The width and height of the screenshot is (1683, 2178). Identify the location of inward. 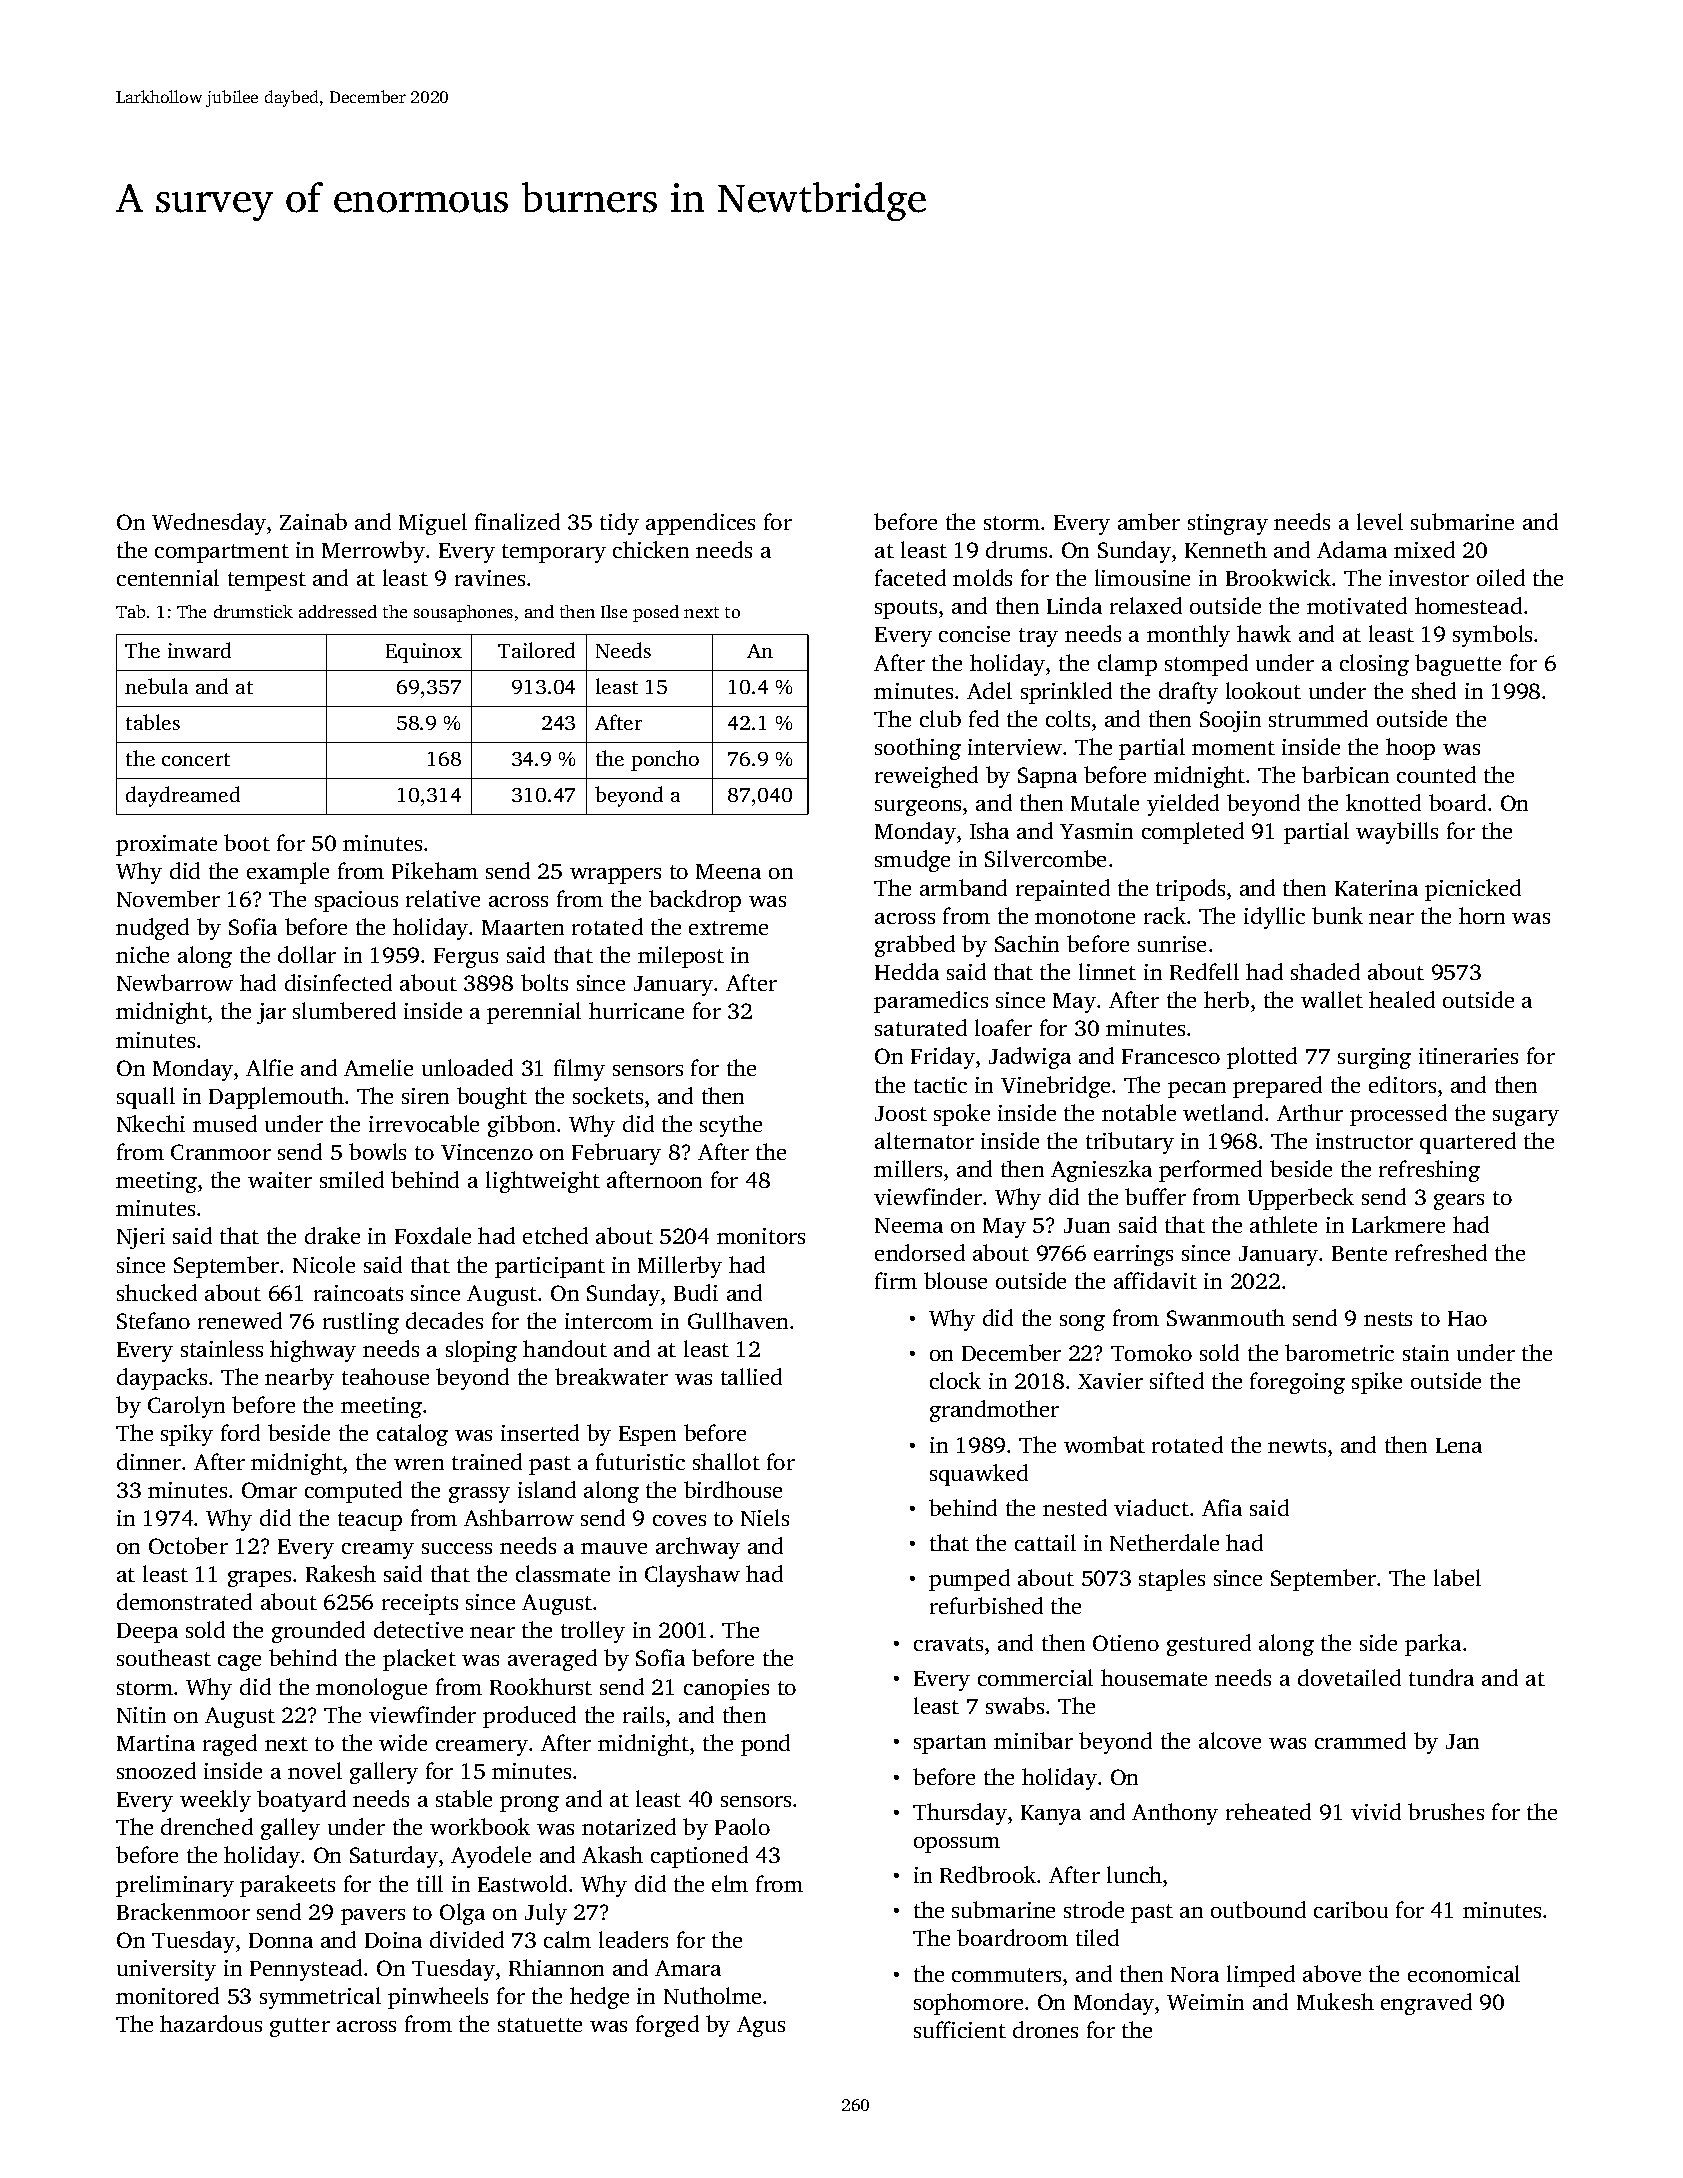
(199, 650).
